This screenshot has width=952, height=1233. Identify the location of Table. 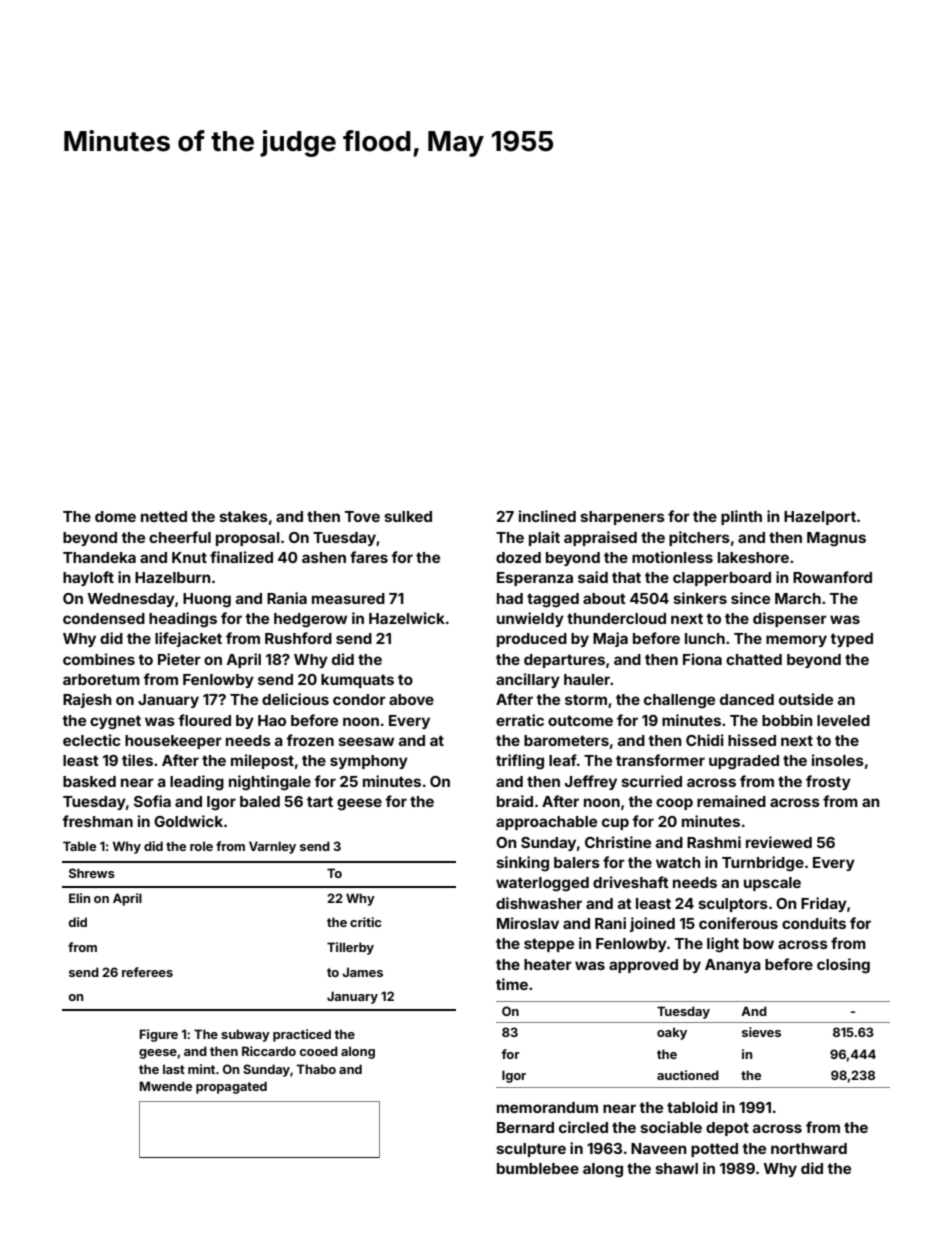
(79, 846).
